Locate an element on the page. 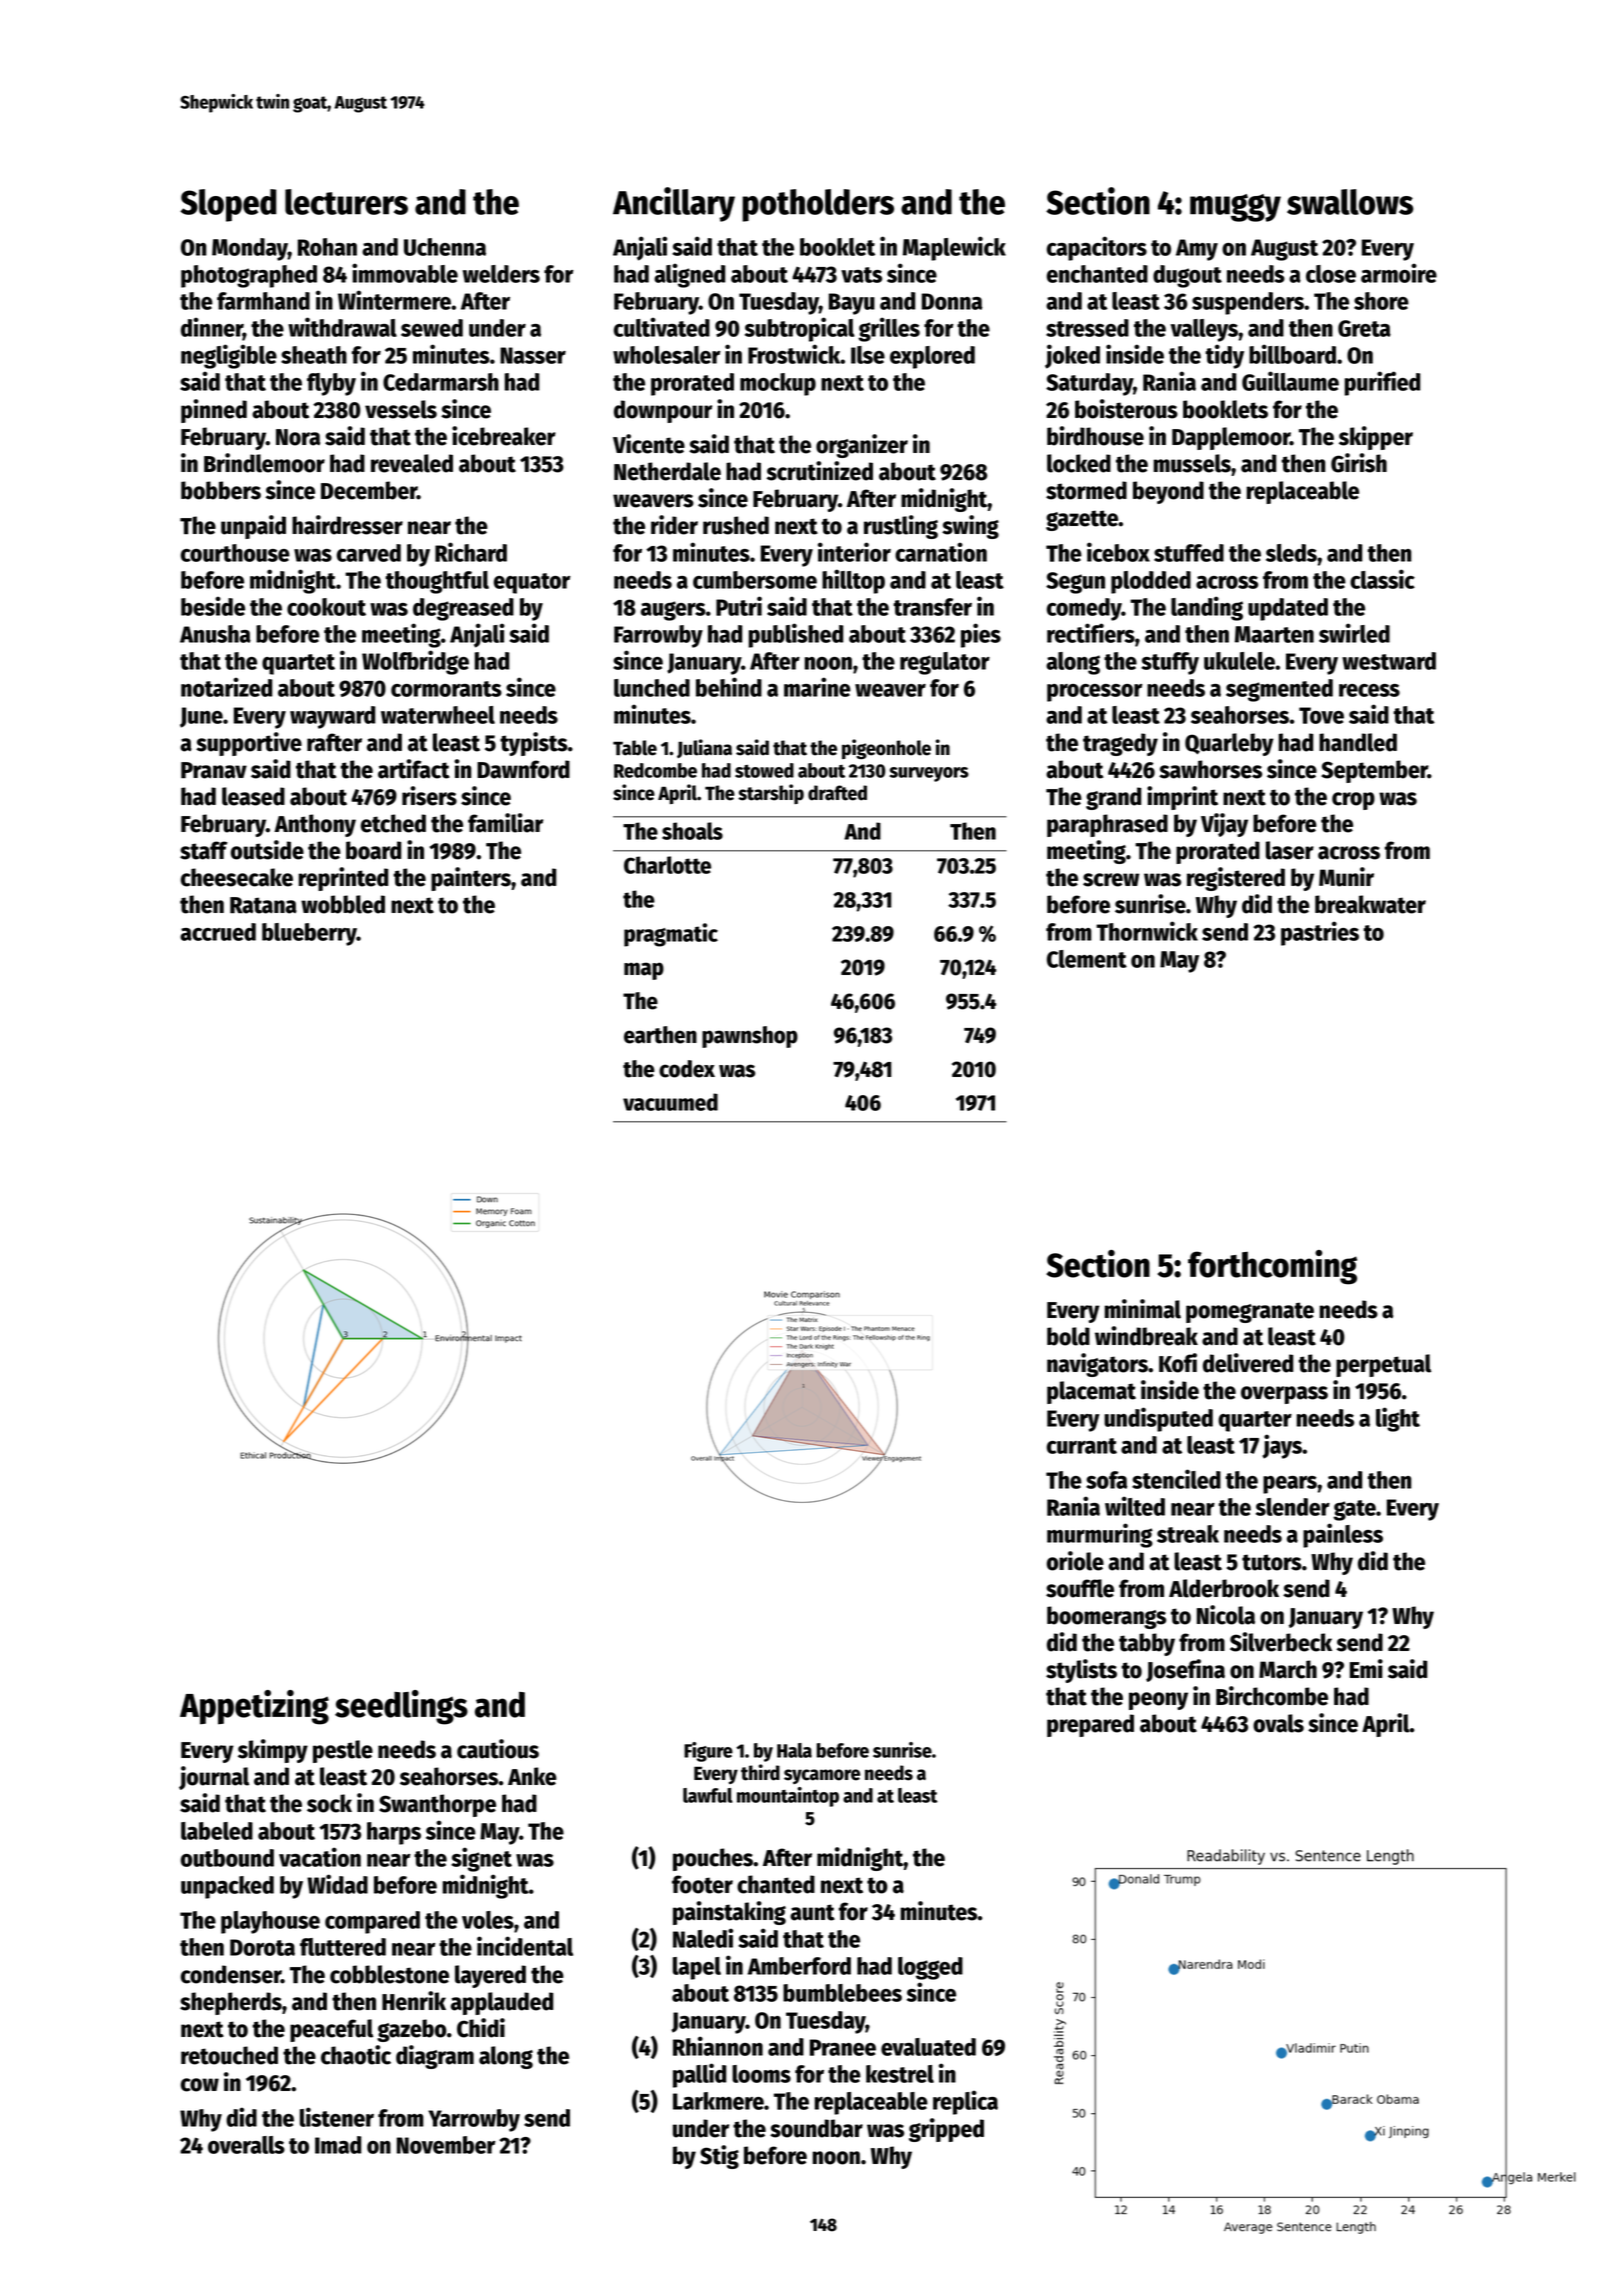  ovals is located at coordinates (1278, 1723).
